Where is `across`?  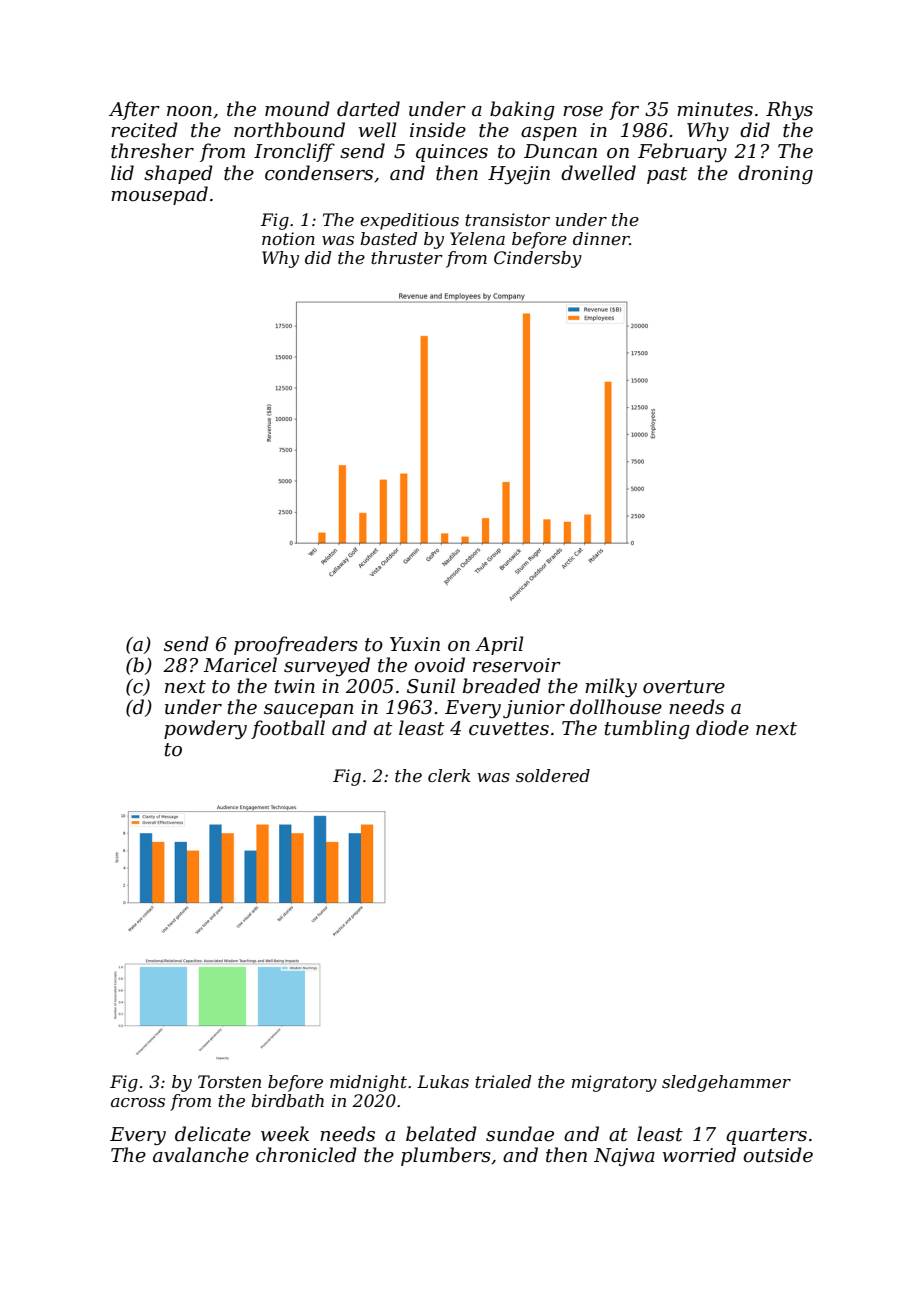 across is located at coordinates (138, 1102).
